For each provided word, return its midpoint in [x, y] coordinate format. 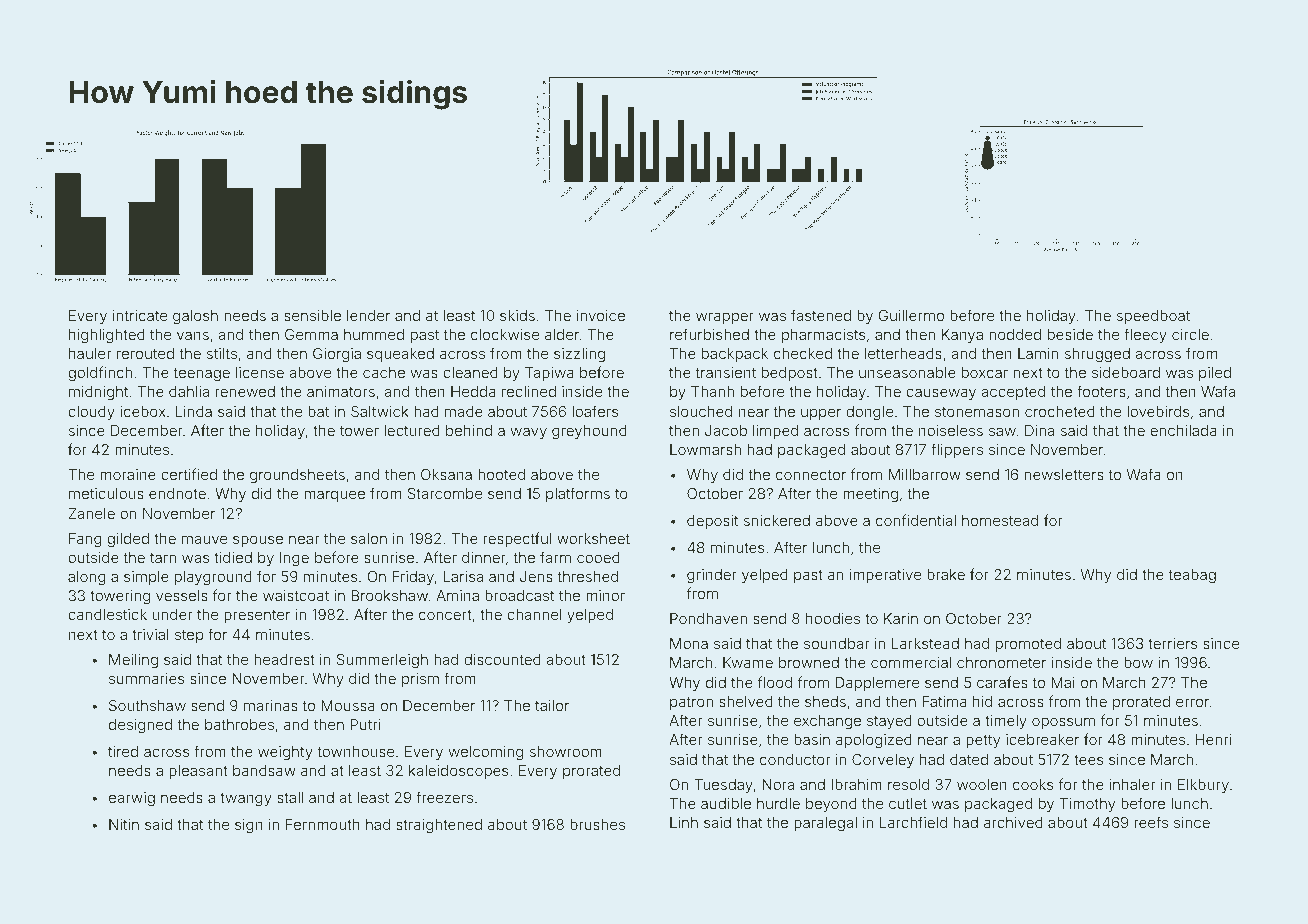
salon [369, 538]
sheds [825, 701]
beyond [831, 805]
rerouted [145, 353]
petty [983, 741]
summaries [146, 678]
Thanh [712, 391]
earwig [132, 799]
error [1192, 702]
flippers [957, 450]
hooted [501, 474]
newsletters [1064, 474]
